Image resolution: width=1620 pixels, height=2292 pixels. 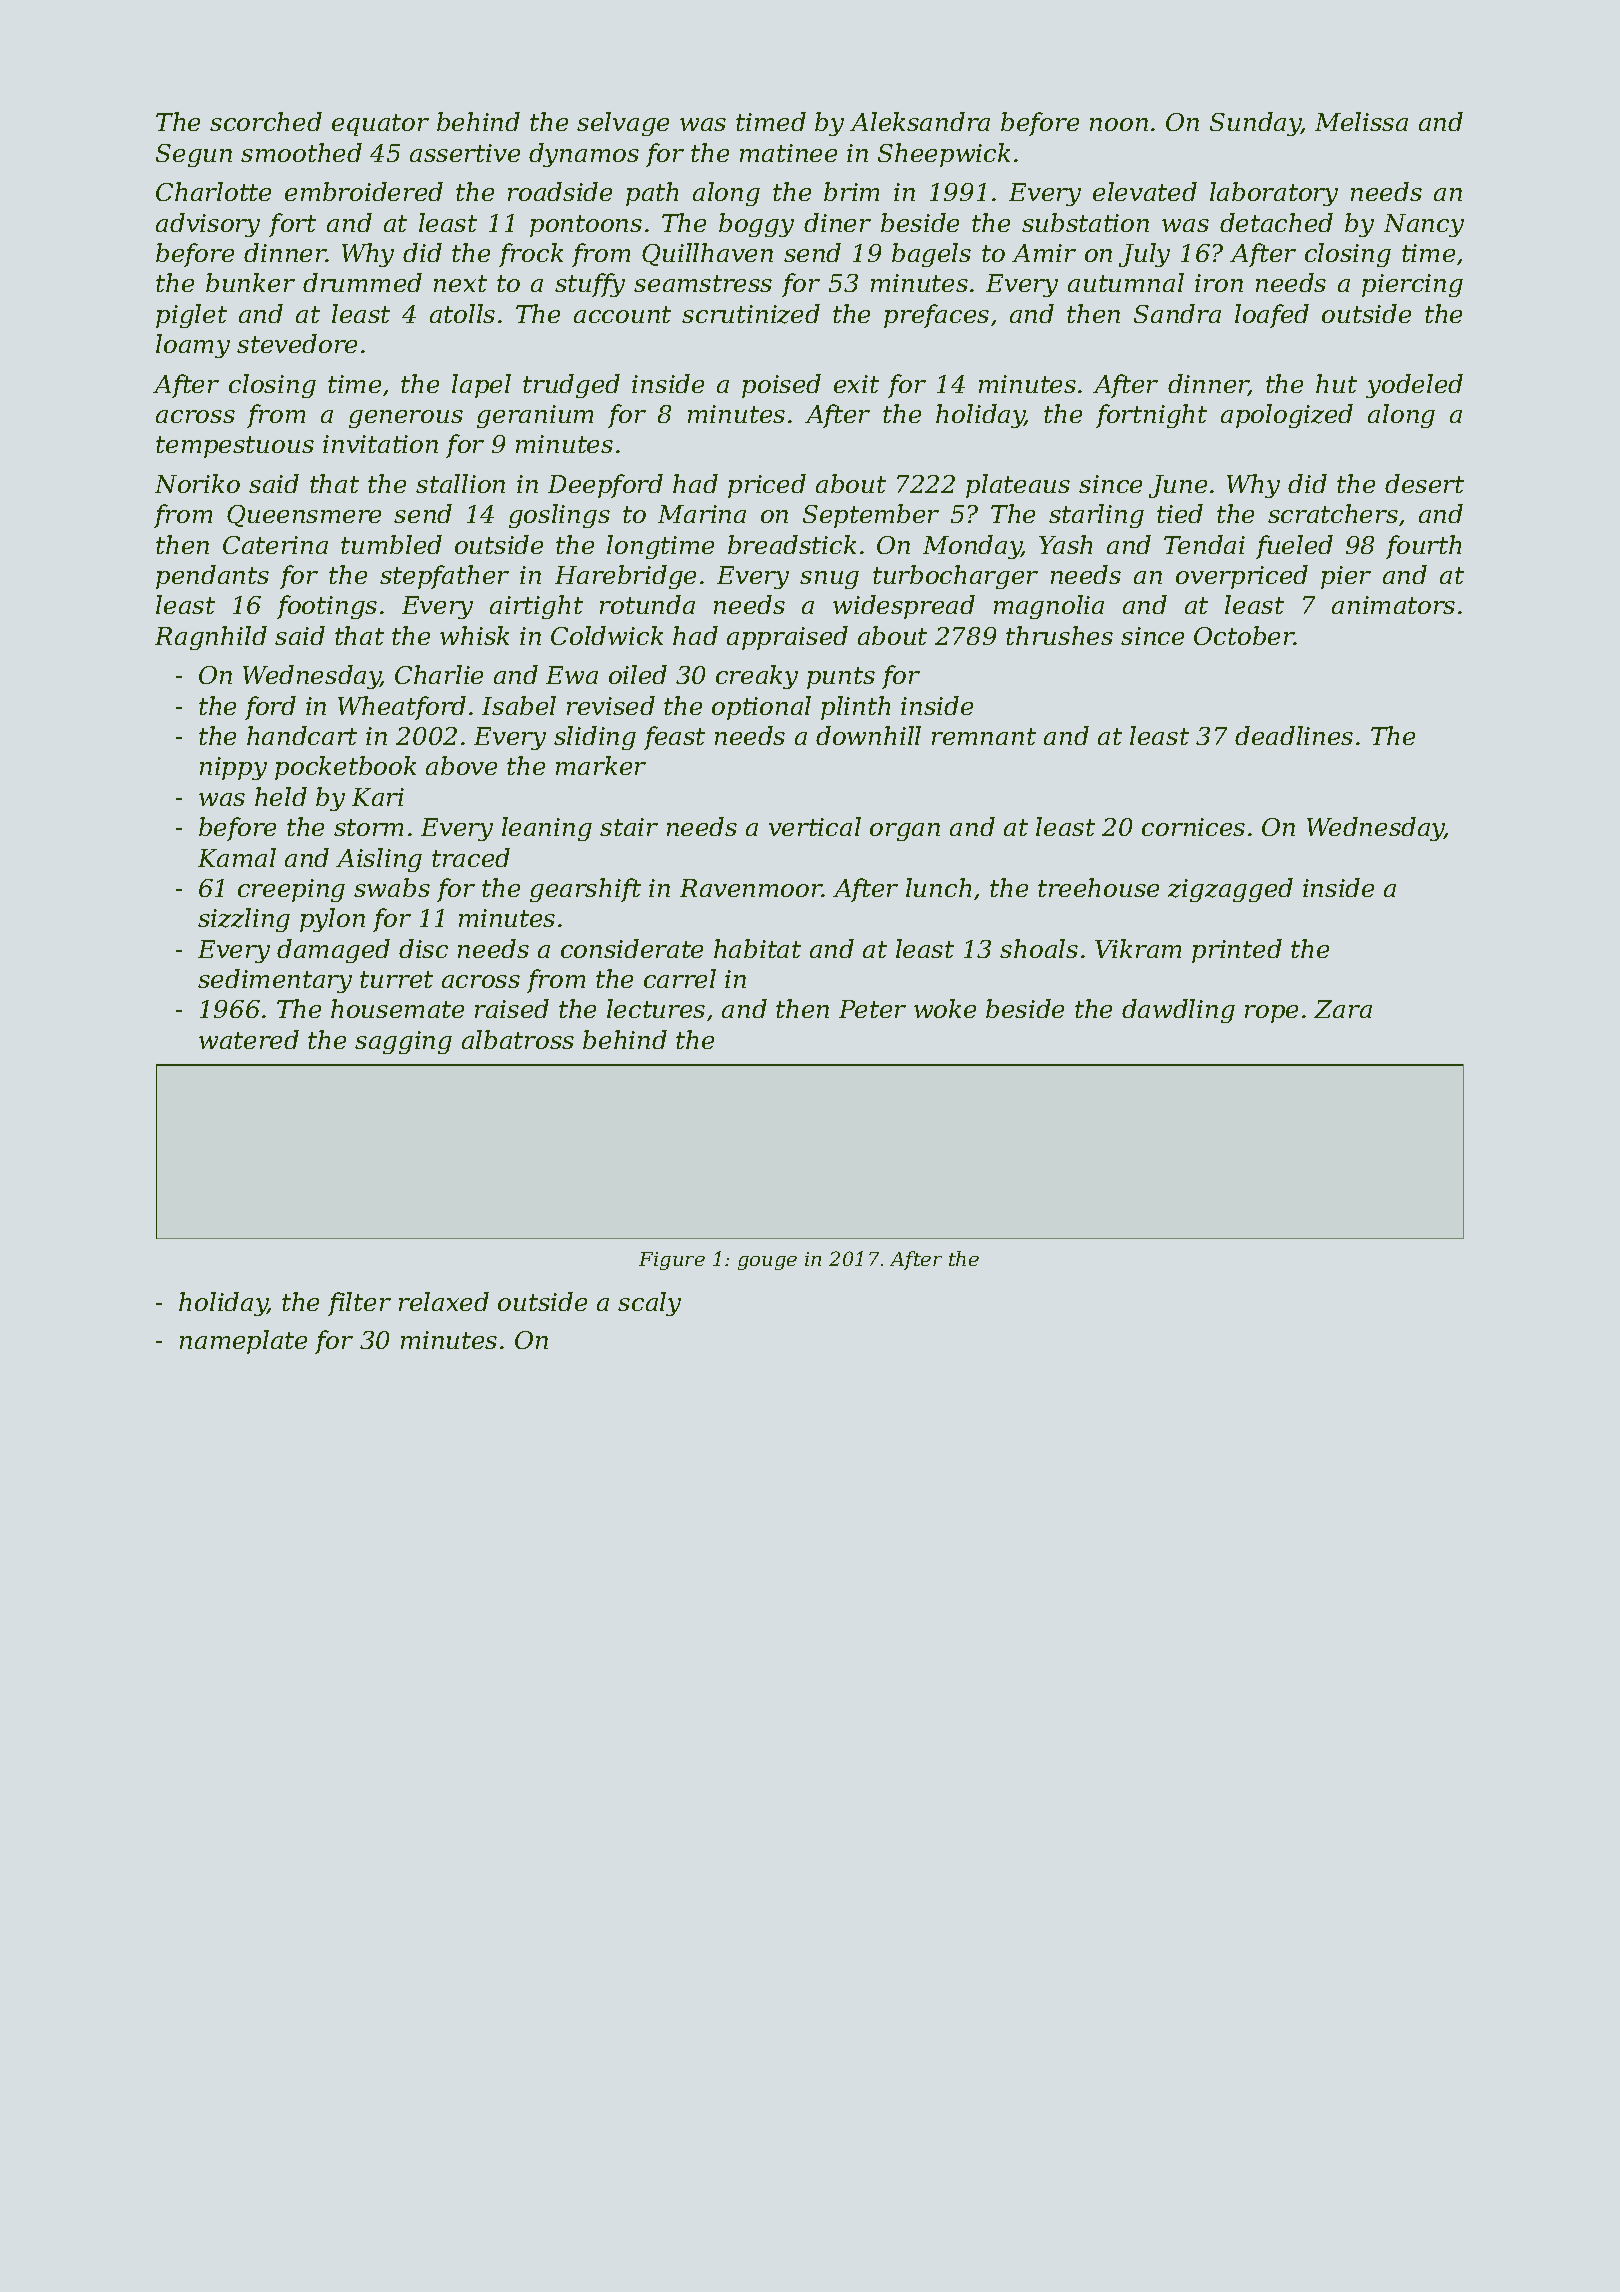 What do you see at coordinates (872, 1009) in the screenshot?
I see `Peter` at bounding box center [872, 1009].
